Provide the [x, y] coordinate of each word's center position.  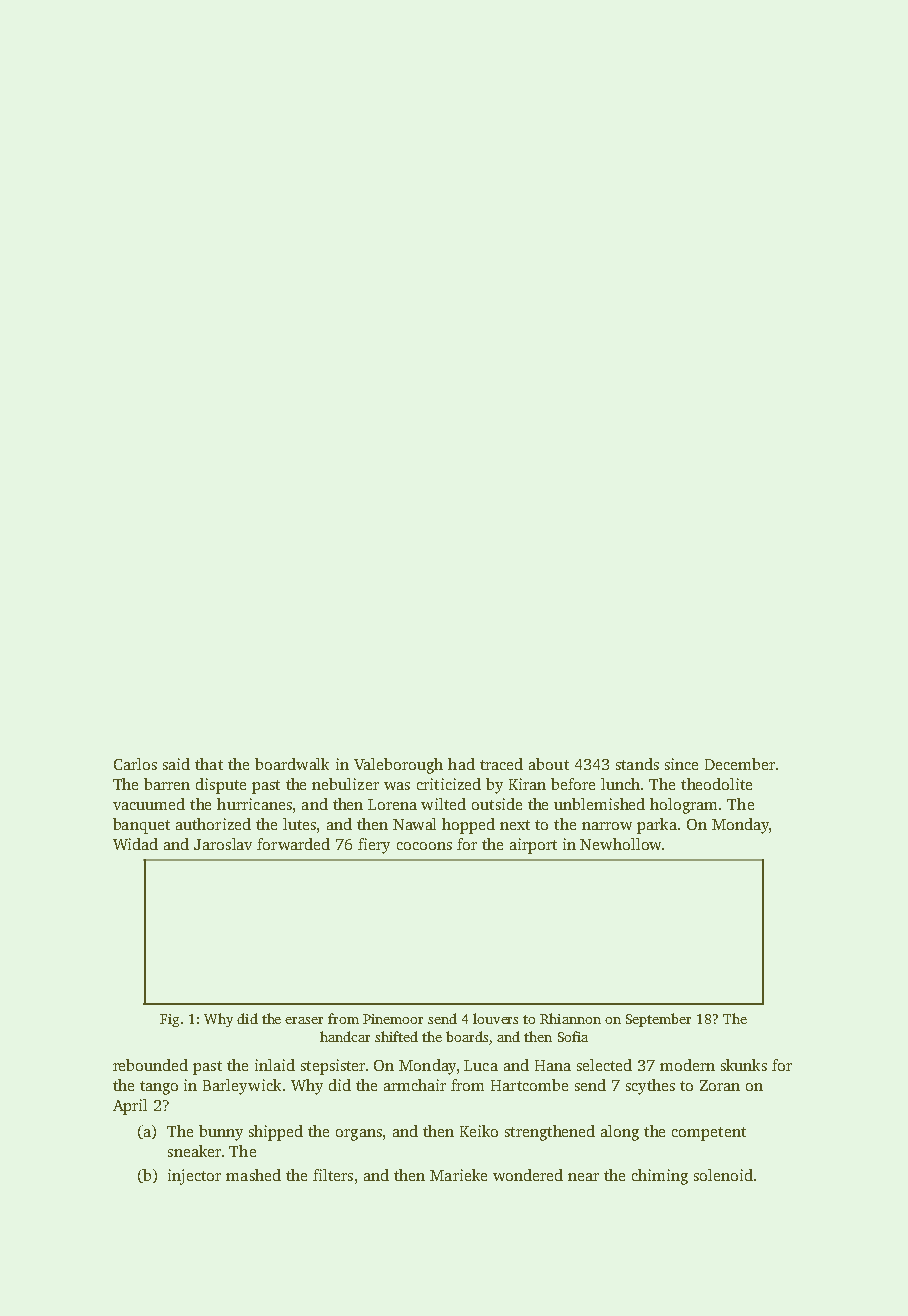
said [176, 764]
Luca [481, 1065]
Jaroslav [223, 844]
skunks [744, 1065]
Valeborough [398, 766]
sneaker [194, 1151]
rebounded [150, 1065]
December [740, 764]
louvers [495, 1018]
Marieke [458, 1175]
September [658, 1020]
